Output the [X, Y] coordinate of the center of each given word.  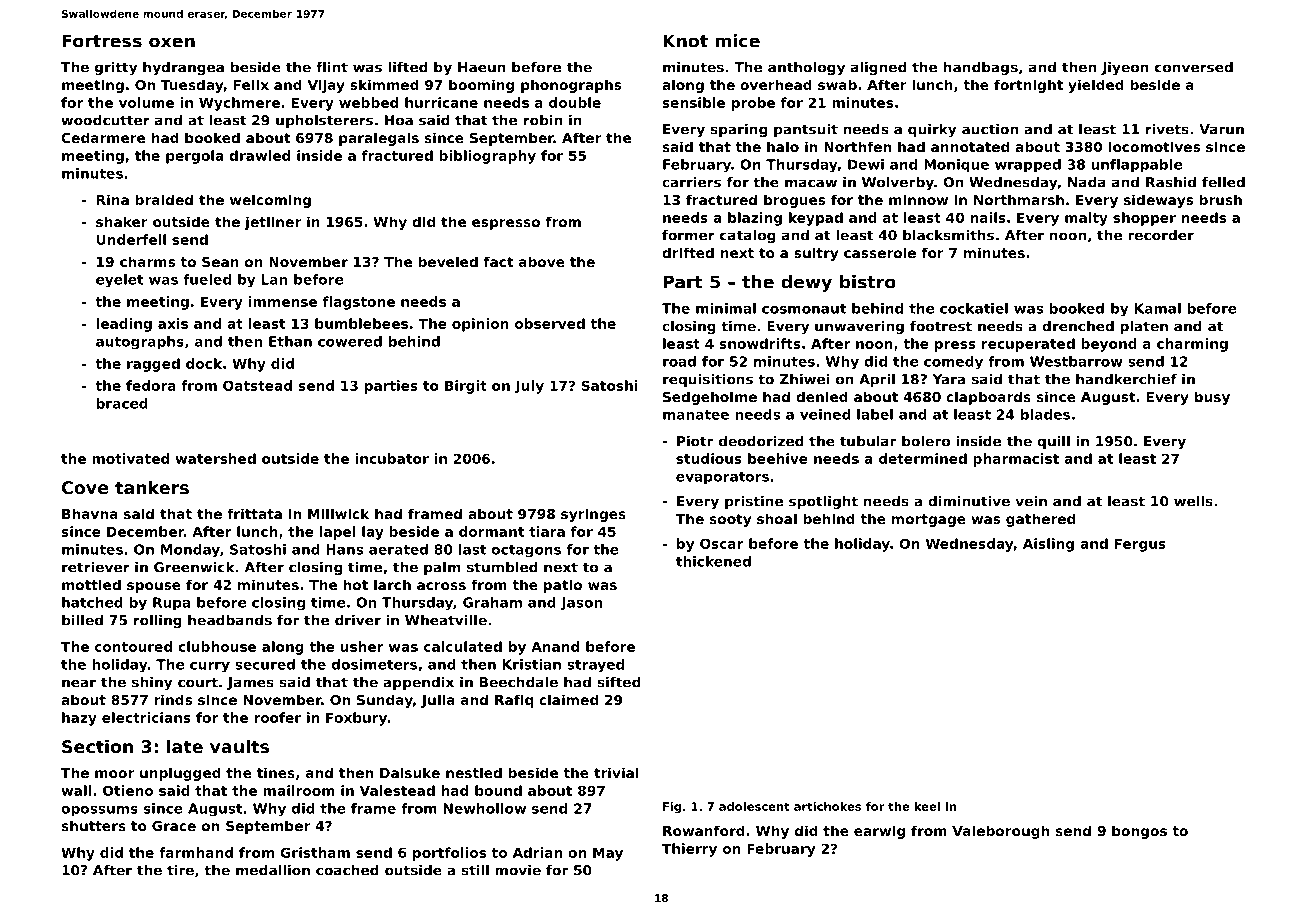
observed [550, 323]
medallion [273, 870]
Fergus [1140, 545]
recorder [1161, 235]
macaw [811, 183]
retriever [96, 567]
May [608, 854]
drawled [259, 155]
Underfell [131, 239]
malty [1086, 219]
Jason [581, 603]
